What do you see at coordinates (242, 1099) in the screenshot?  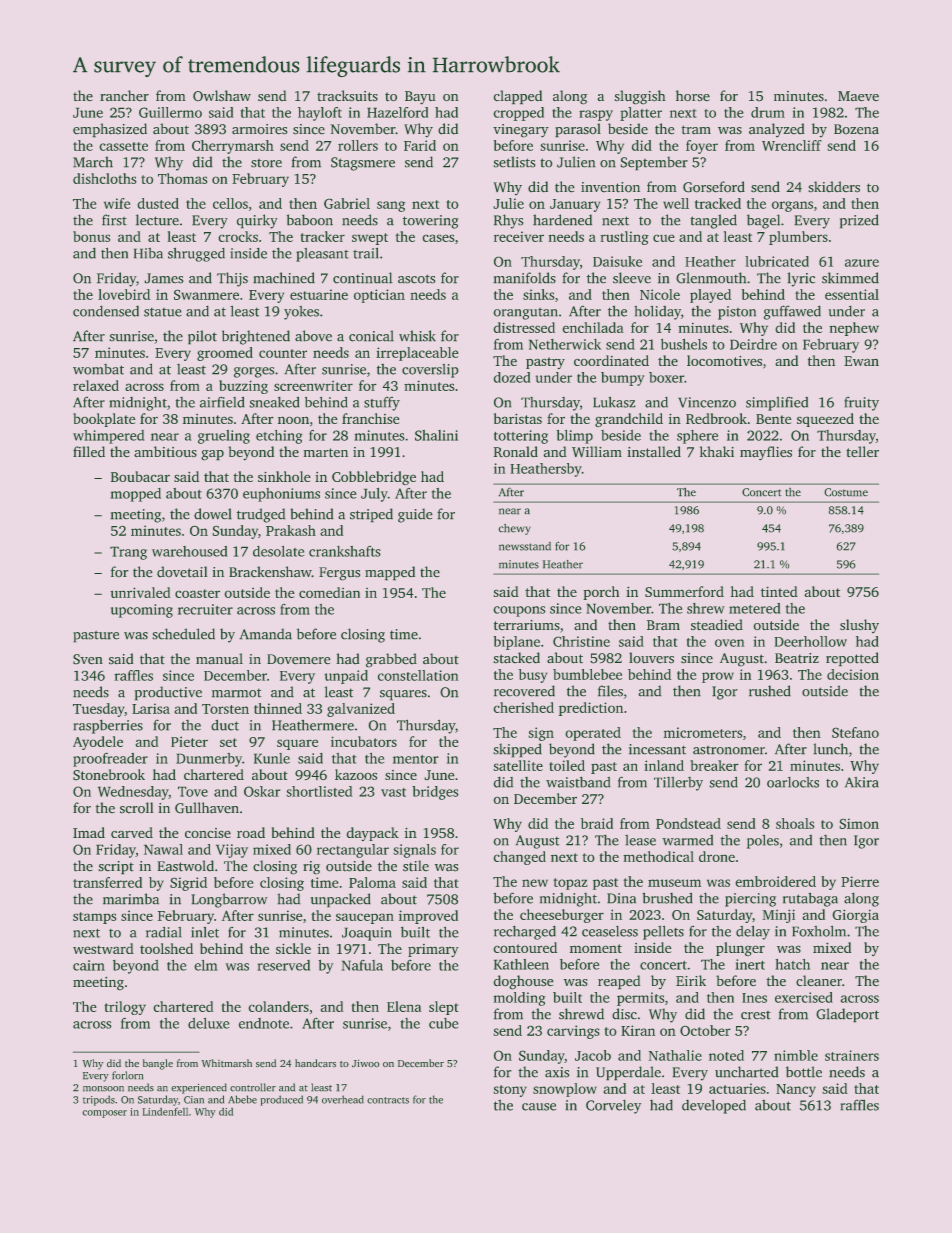 I see `Abebe` at bounding box center [242, 1099].
